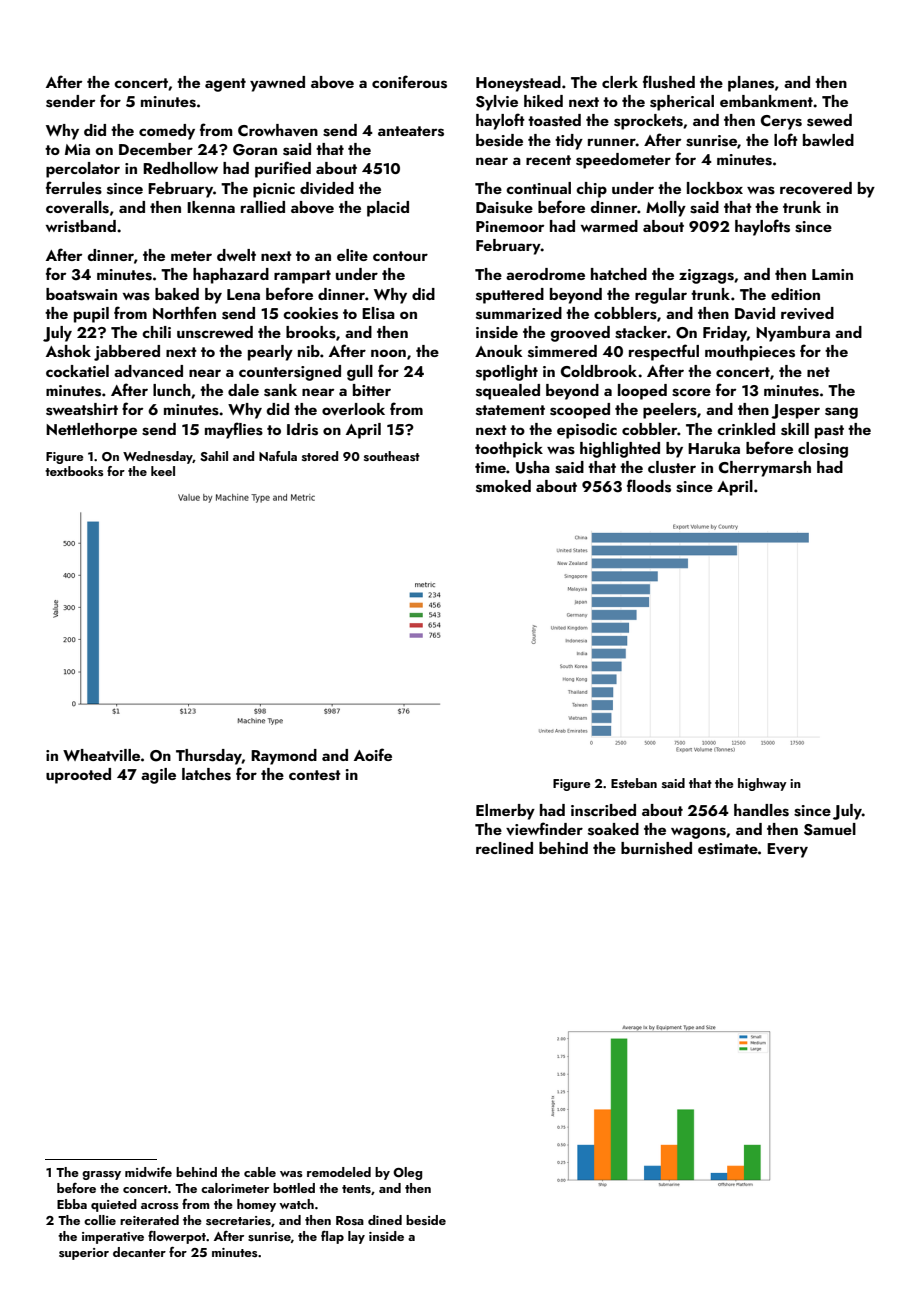  Describe the element at coordinates (407, 1173) in the screenshot. I see `Oleg` at that location.
